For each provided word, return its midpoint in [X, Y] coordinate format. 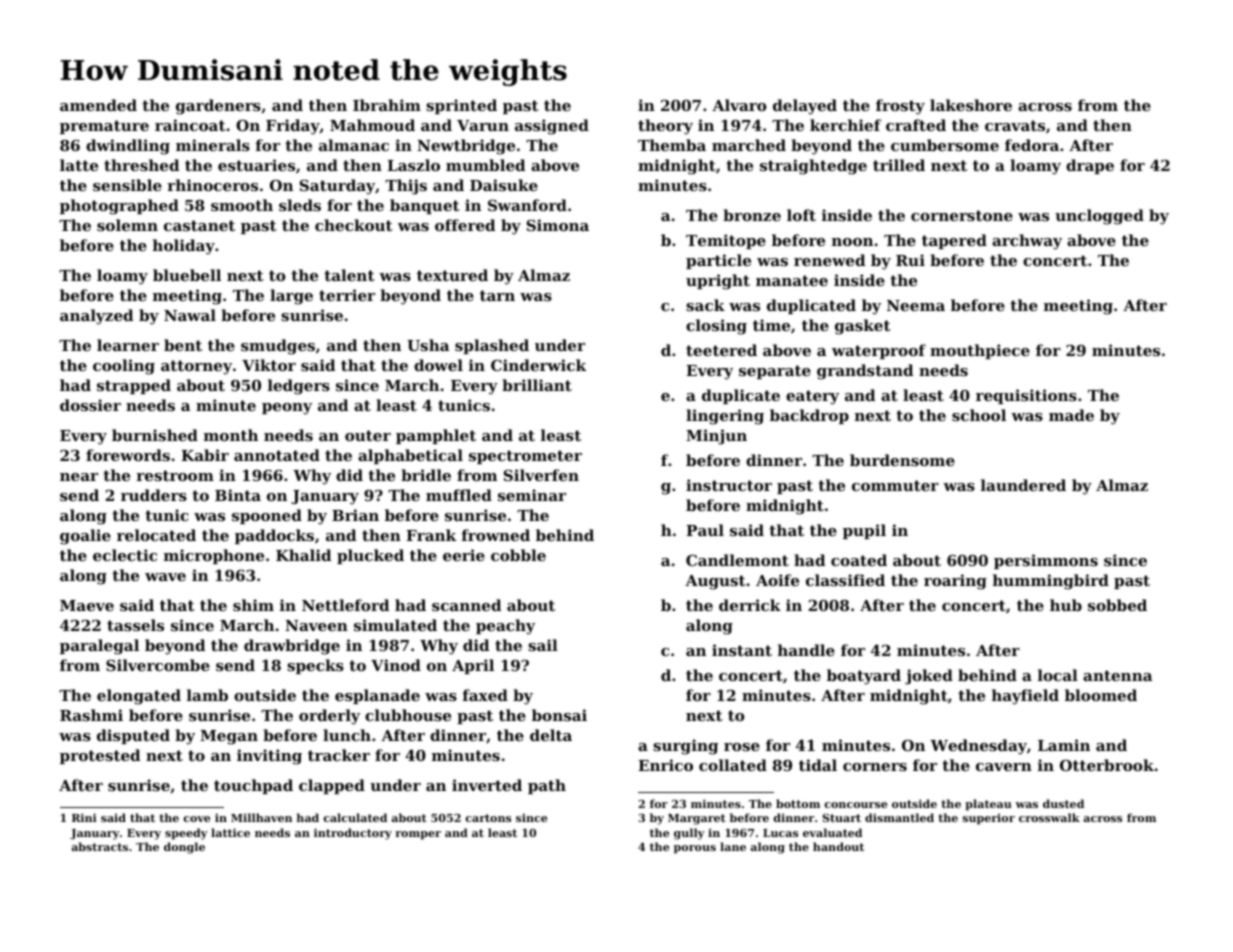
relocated [156, 535]
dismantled [899, 817]
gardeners [218, 107]
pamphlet [436, 436]
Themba [672, 145]
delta [551, 735]
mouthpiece [980, 351]
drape [1090, 166]
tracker [339, 755]
